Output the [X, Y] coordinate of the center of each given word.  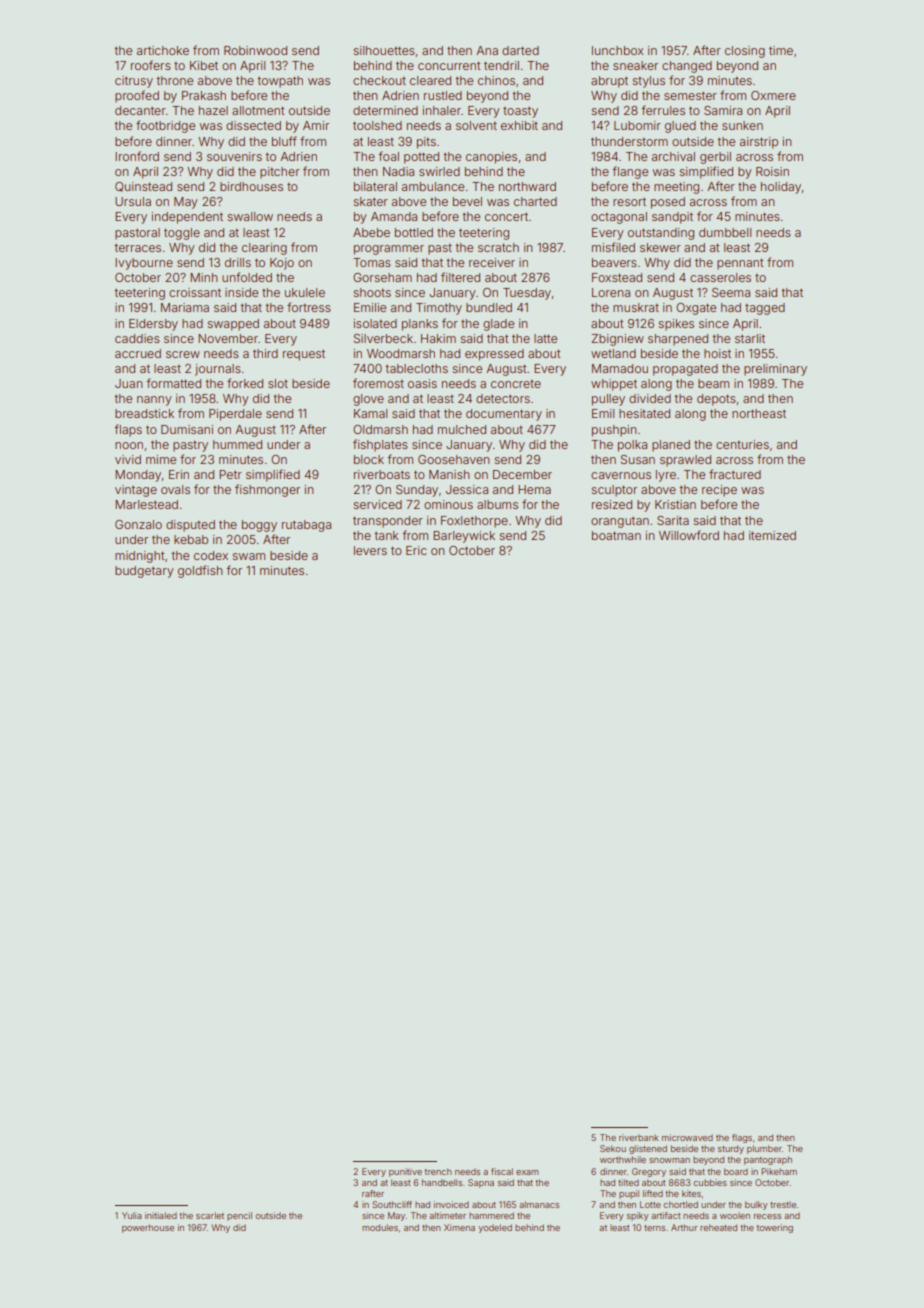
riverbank [639, 1137]
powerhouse [148, 1228]
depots [716, 400]
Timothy [439, 309]
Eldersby [153, 325]
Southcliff [392, 1204]
